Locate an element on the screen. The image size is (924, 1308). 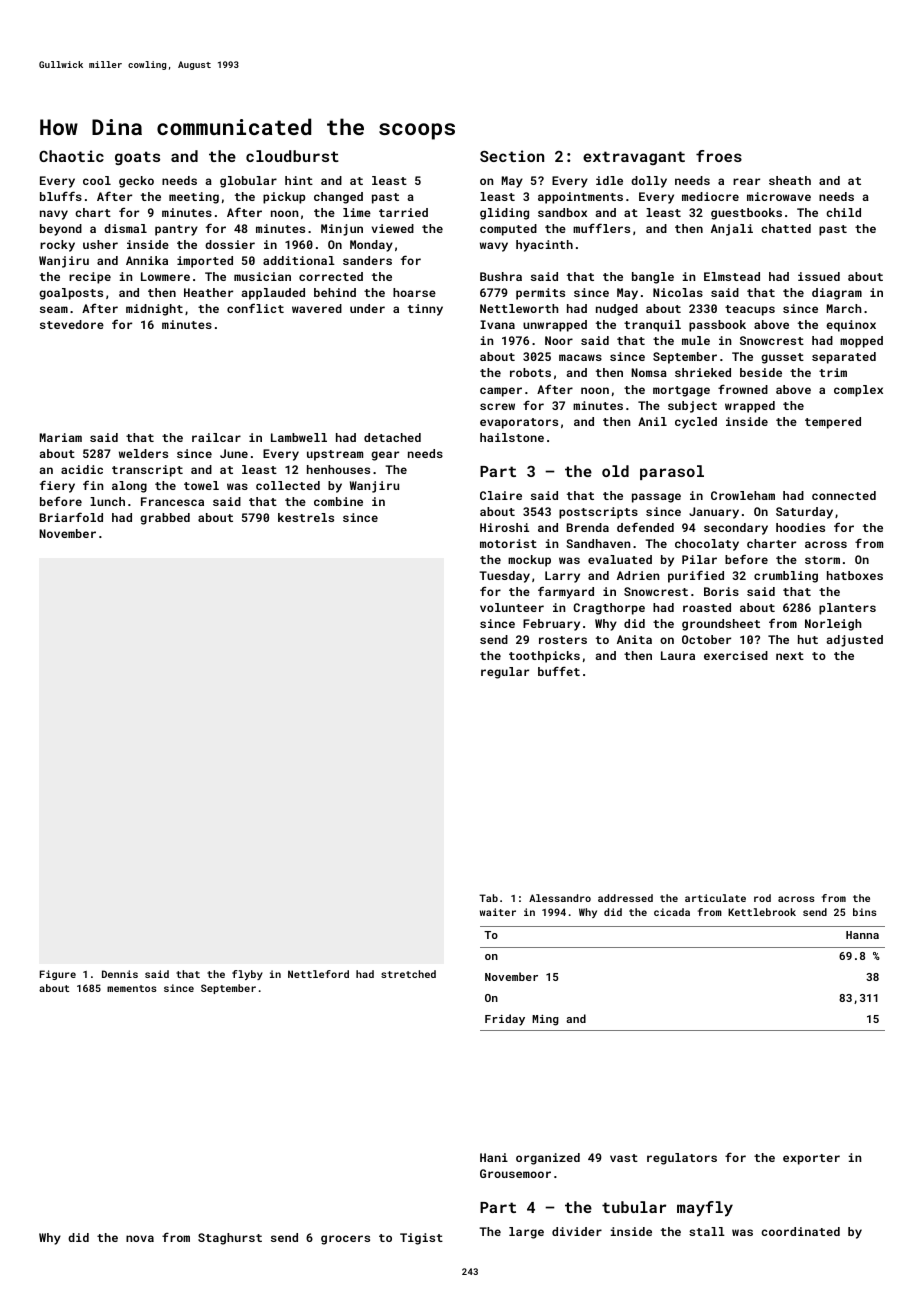
extravagant is located at coordinates (634, 158).
